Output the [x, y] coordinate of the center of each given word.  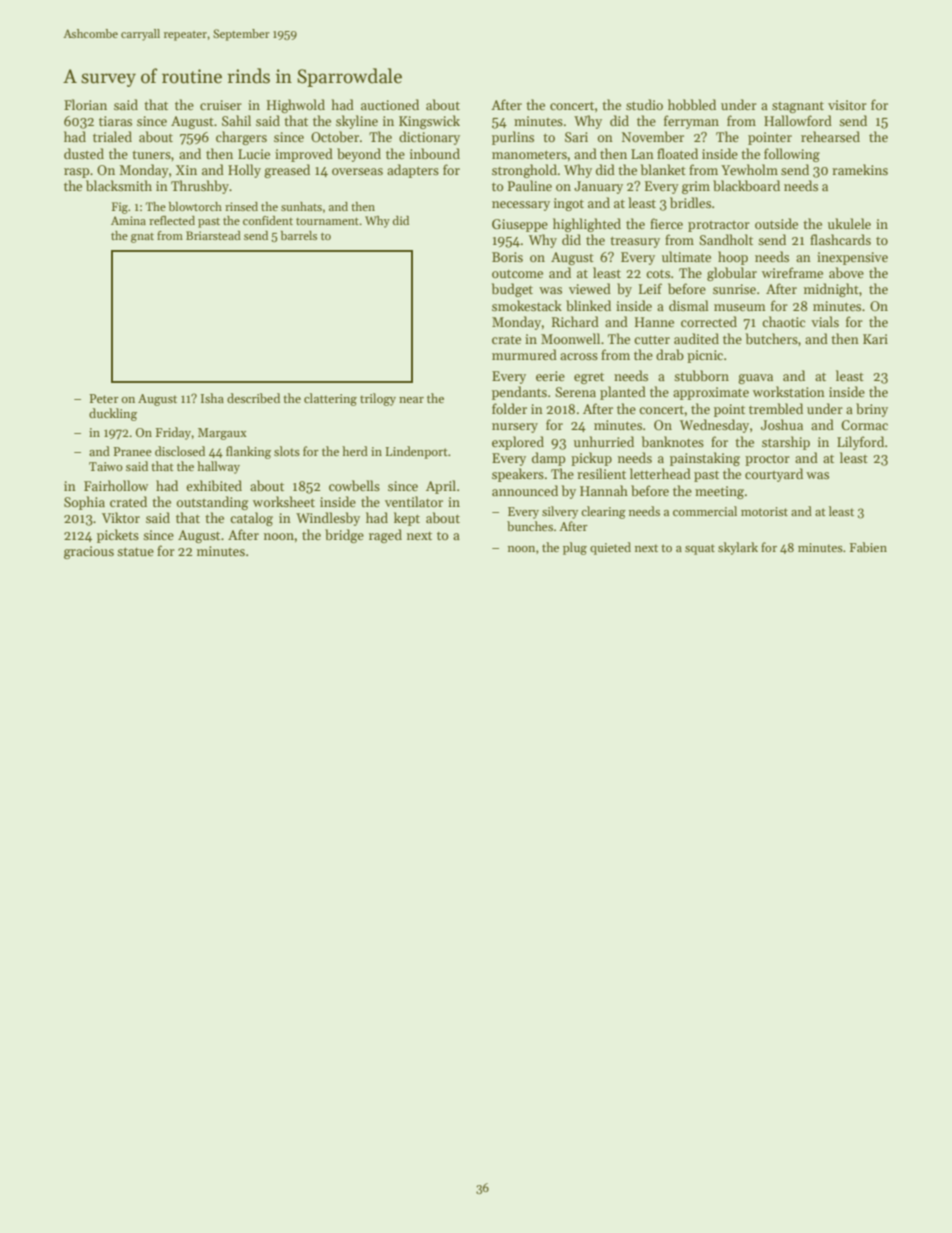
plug [575, 548]
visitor [847, 105]
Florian [85, 104]
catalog [251, 519]
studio [644, 104]
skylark [738, 548]
